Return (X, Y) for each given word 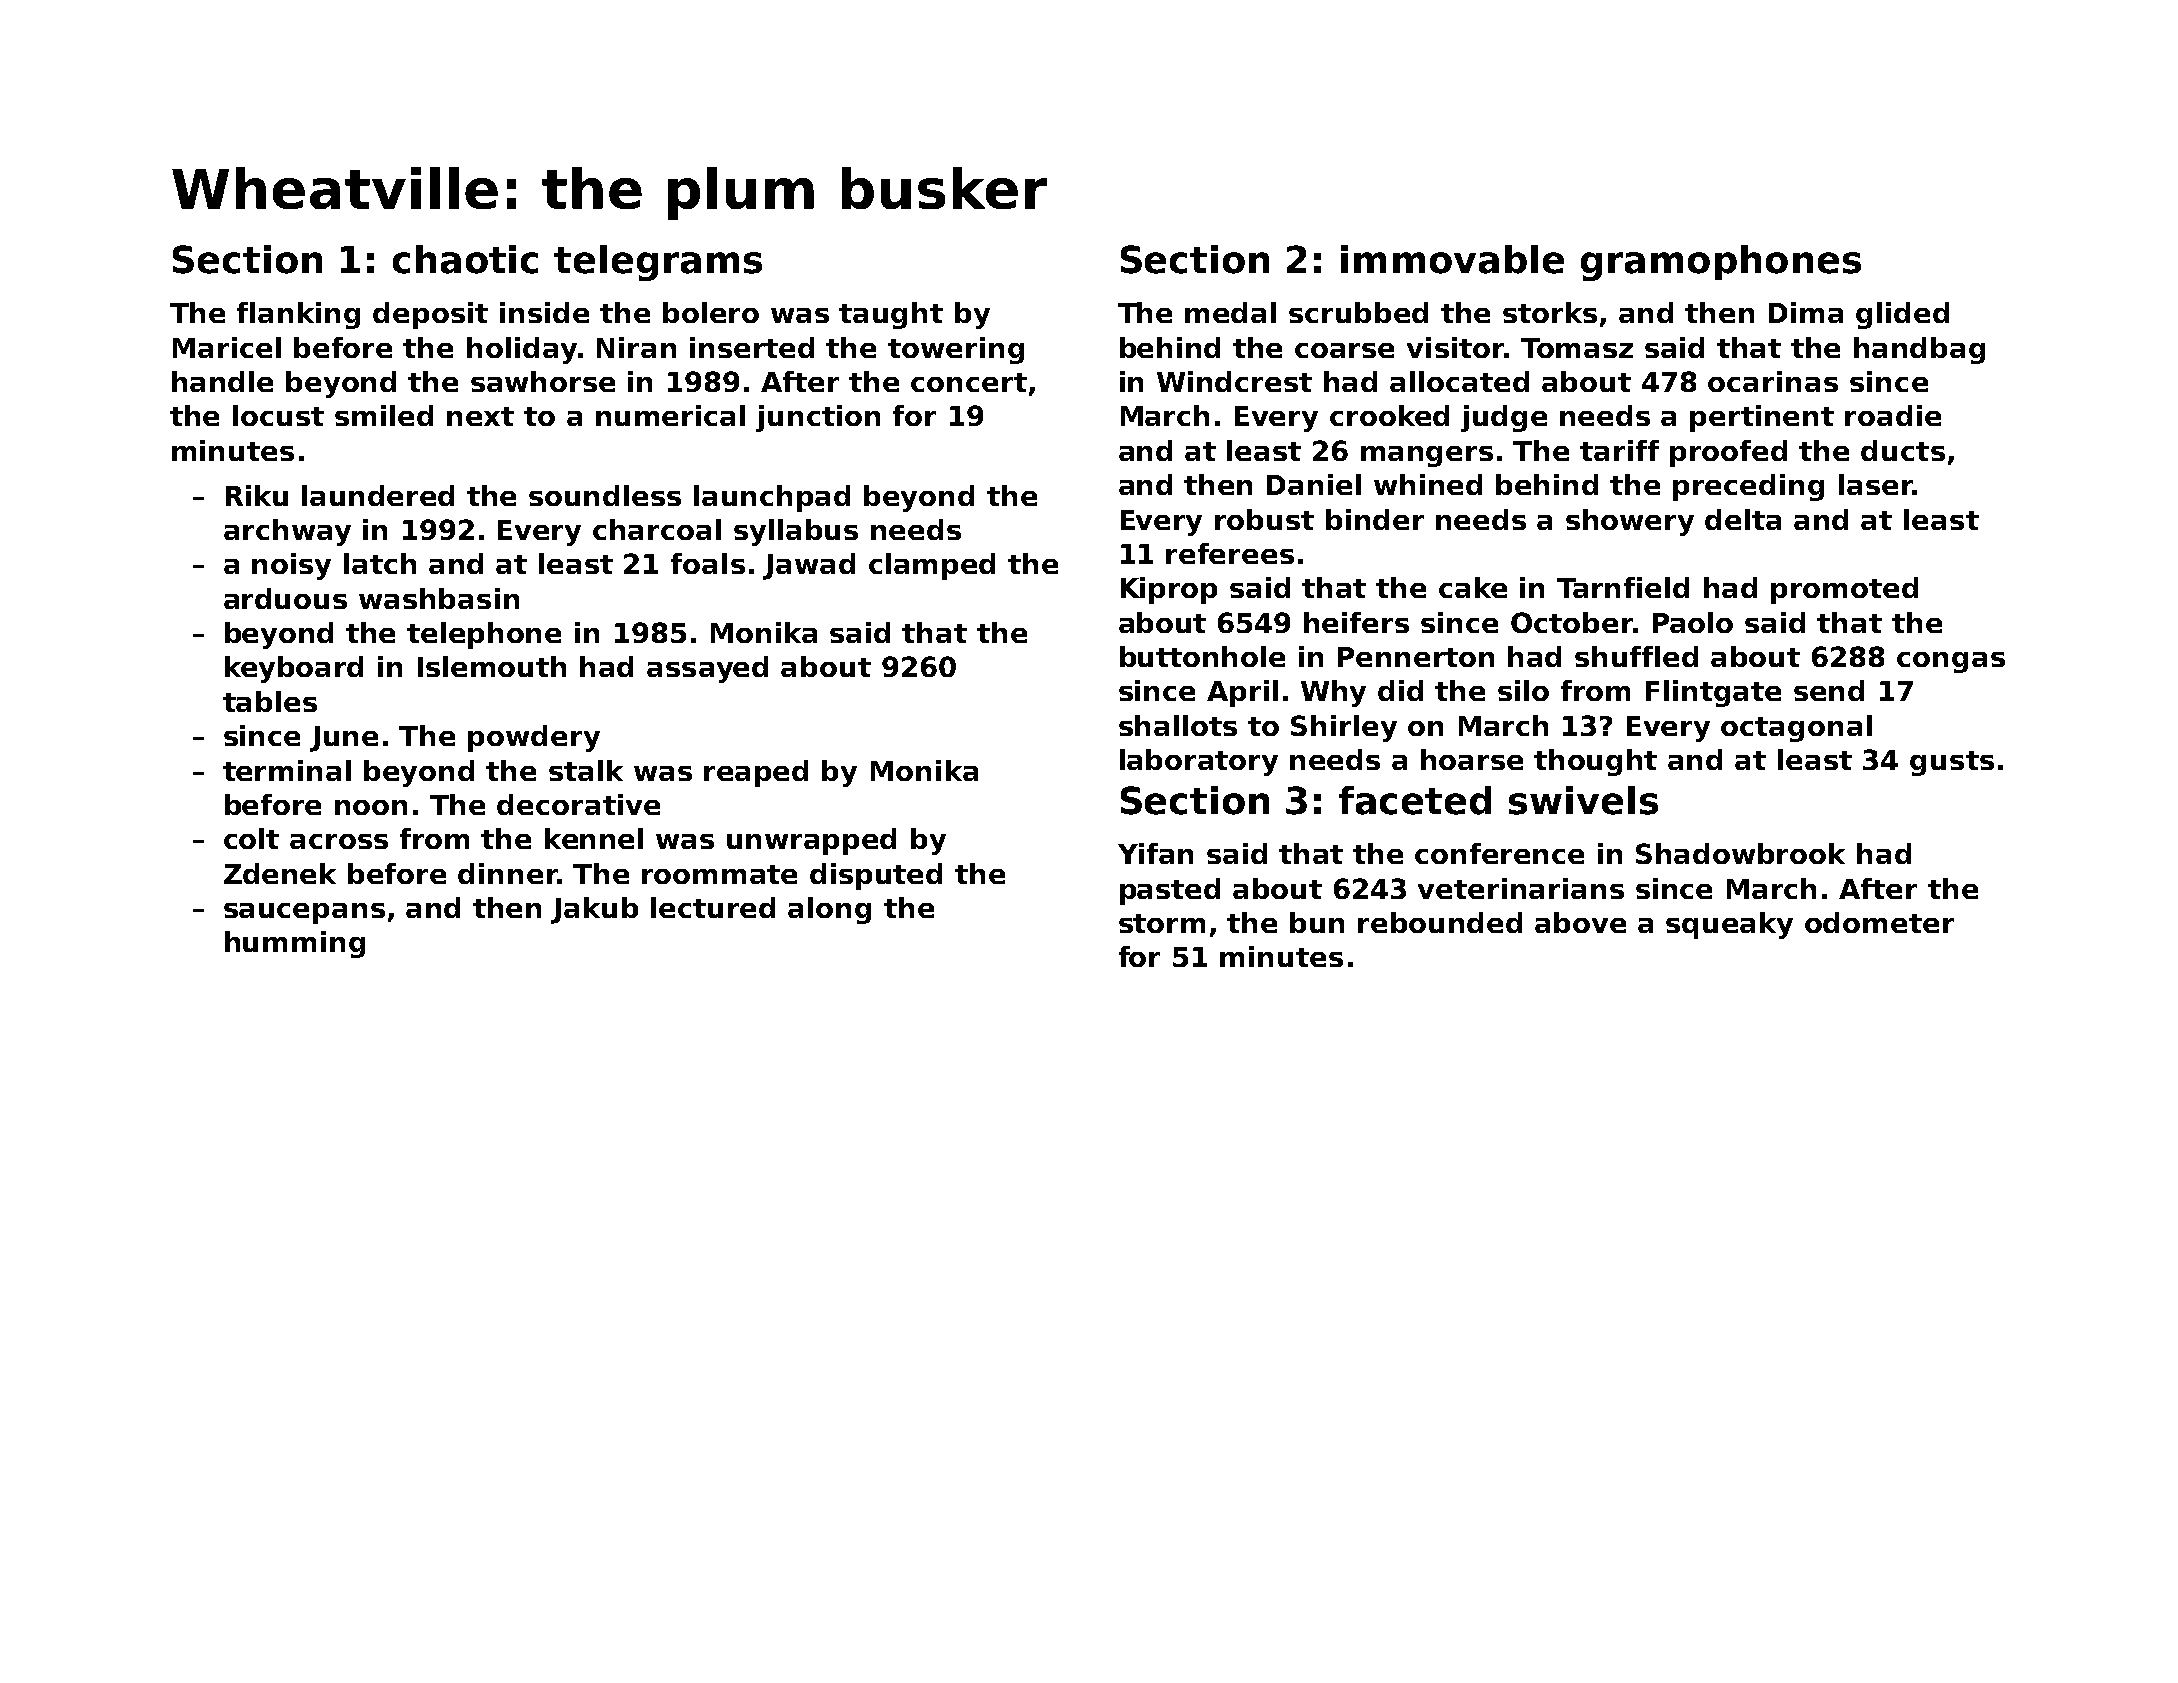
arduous (285, 598)
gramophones (1721, 263)
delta (1743, 519)
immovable (1452, 259)
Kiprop (1169, 590)
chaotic (465, 259)
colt (251, 838)
